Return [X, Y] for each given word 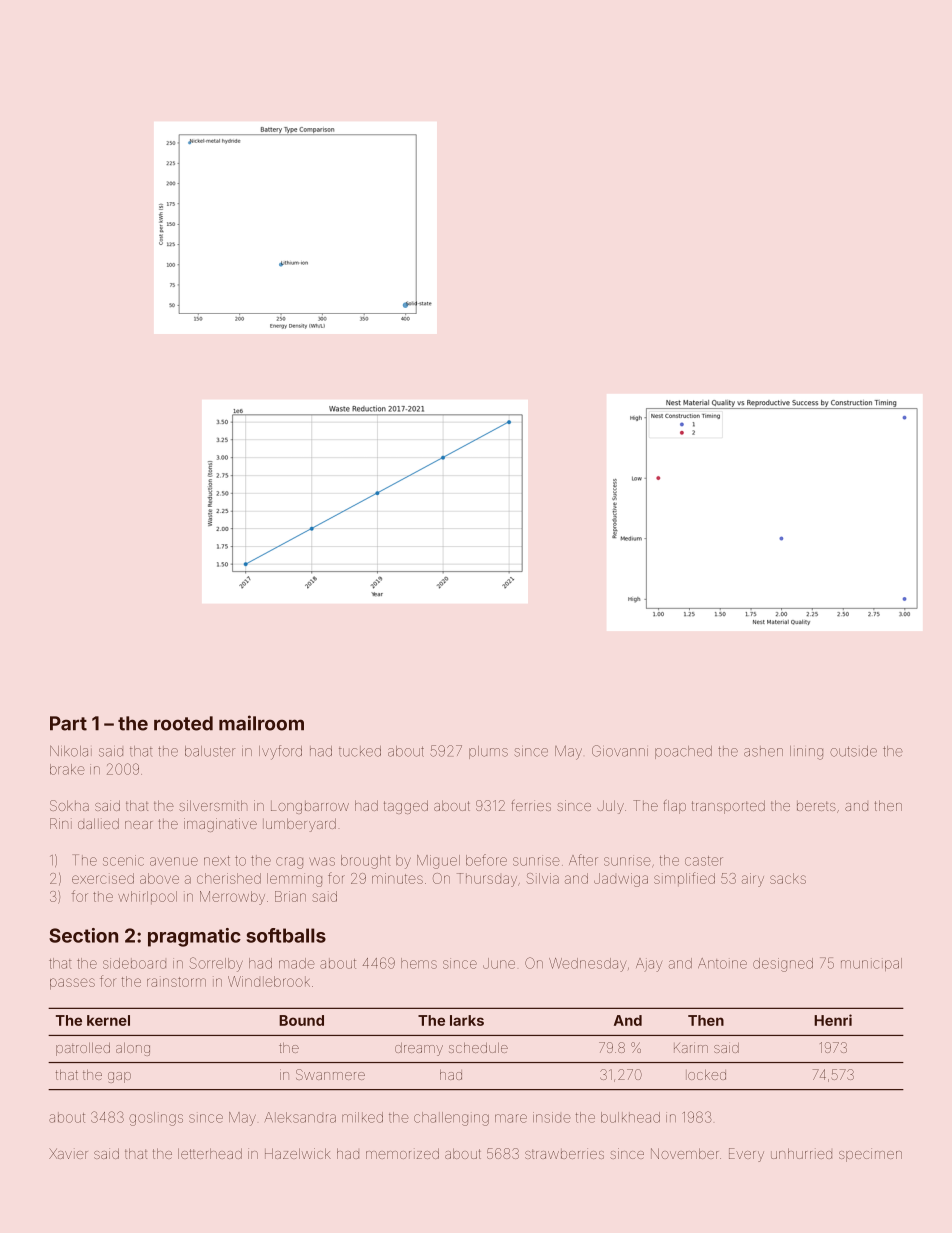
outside [853, 751]
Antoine [722, 963]
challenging [451, 1119]
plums [488, 752]
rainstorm [176, 982]
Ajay [649, 965]
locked [706, 1075]
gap [119, 1077]
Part [68, 723]
